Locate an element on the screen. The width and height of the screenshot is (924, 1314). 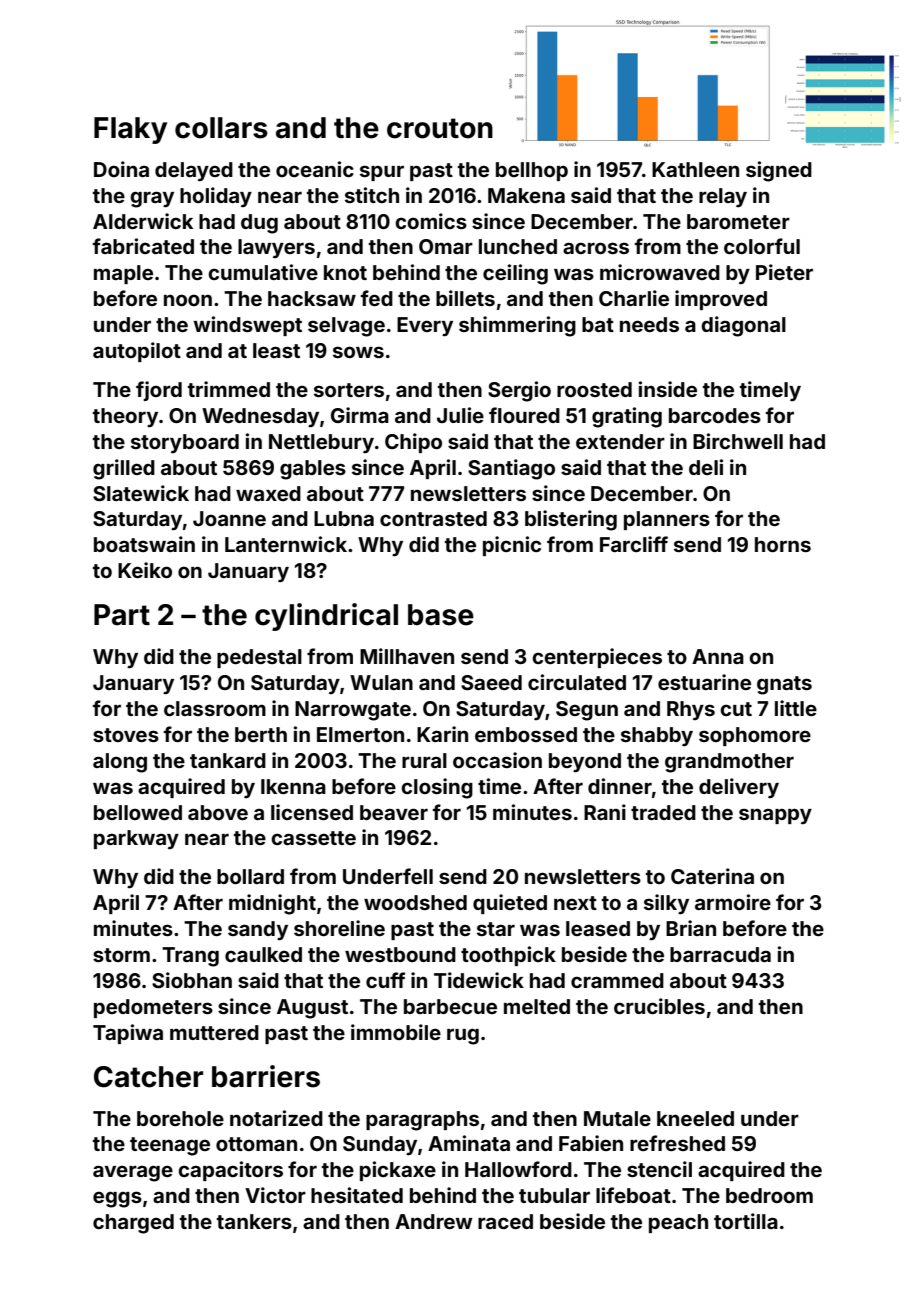
crucibles is located at coordinates (659, 1006).
